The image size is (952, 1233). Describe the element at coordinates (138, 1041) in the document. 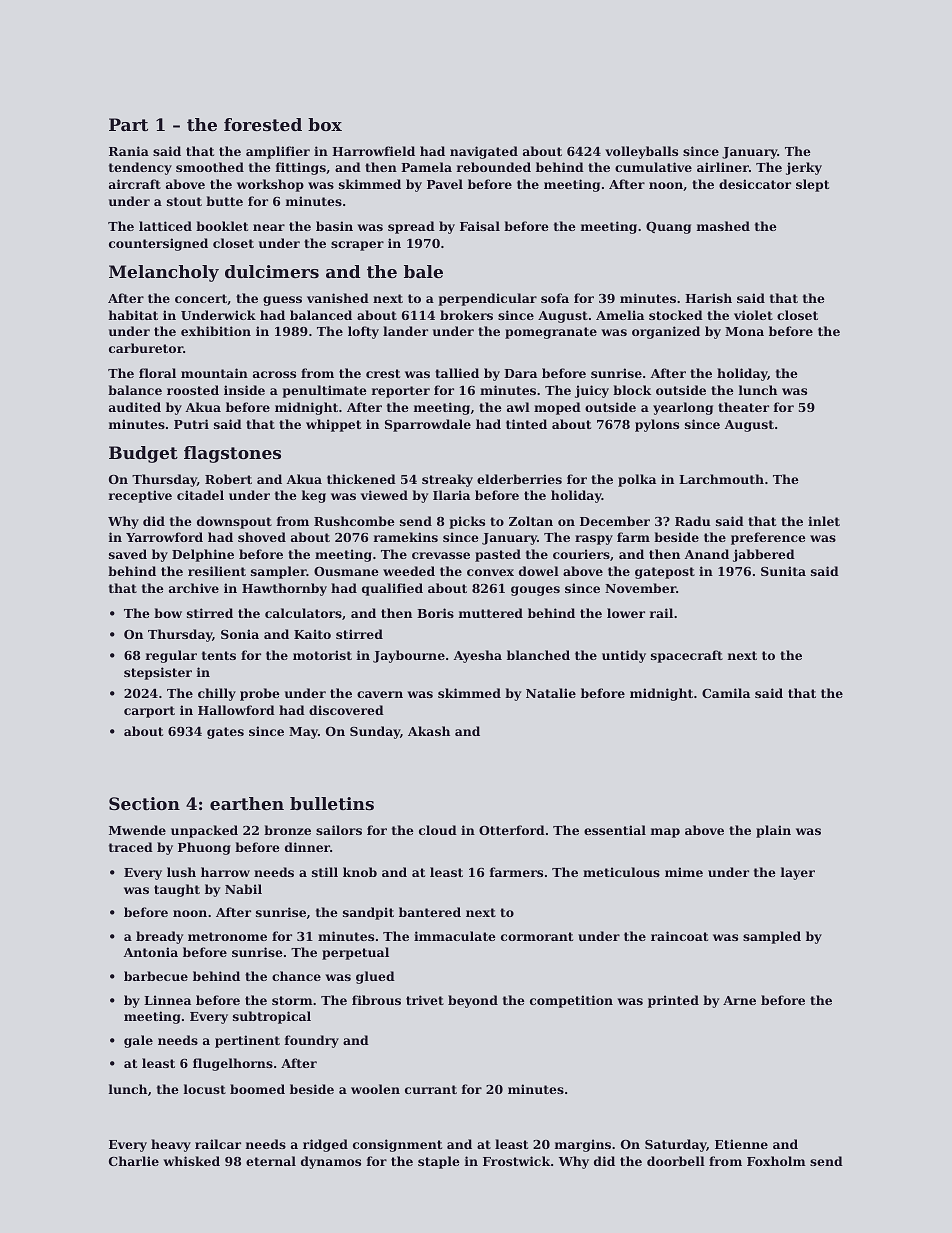

I see `gale` at that location.
